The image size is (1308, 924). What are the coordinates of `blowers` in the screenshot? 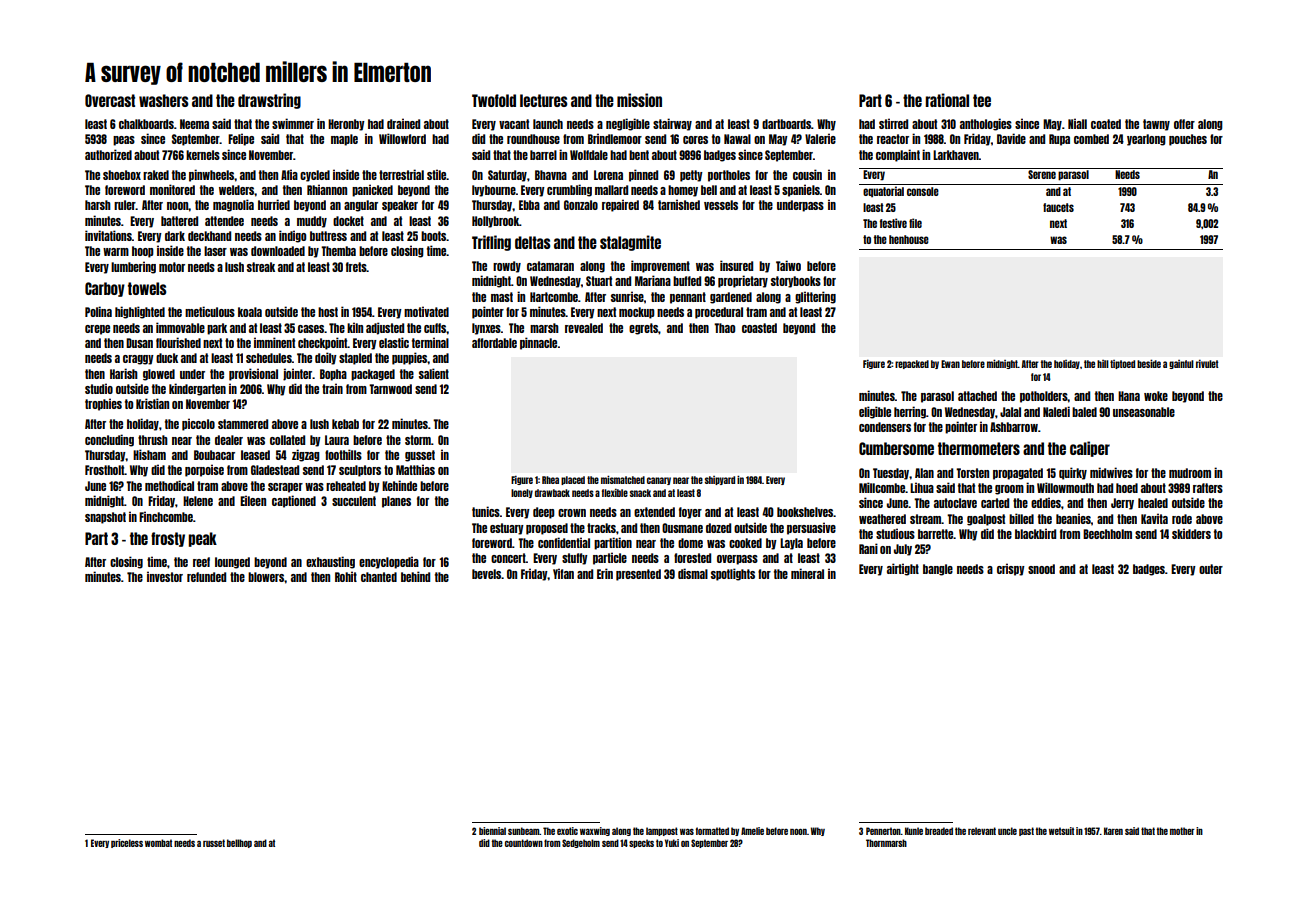 It's located at (266, 577).
